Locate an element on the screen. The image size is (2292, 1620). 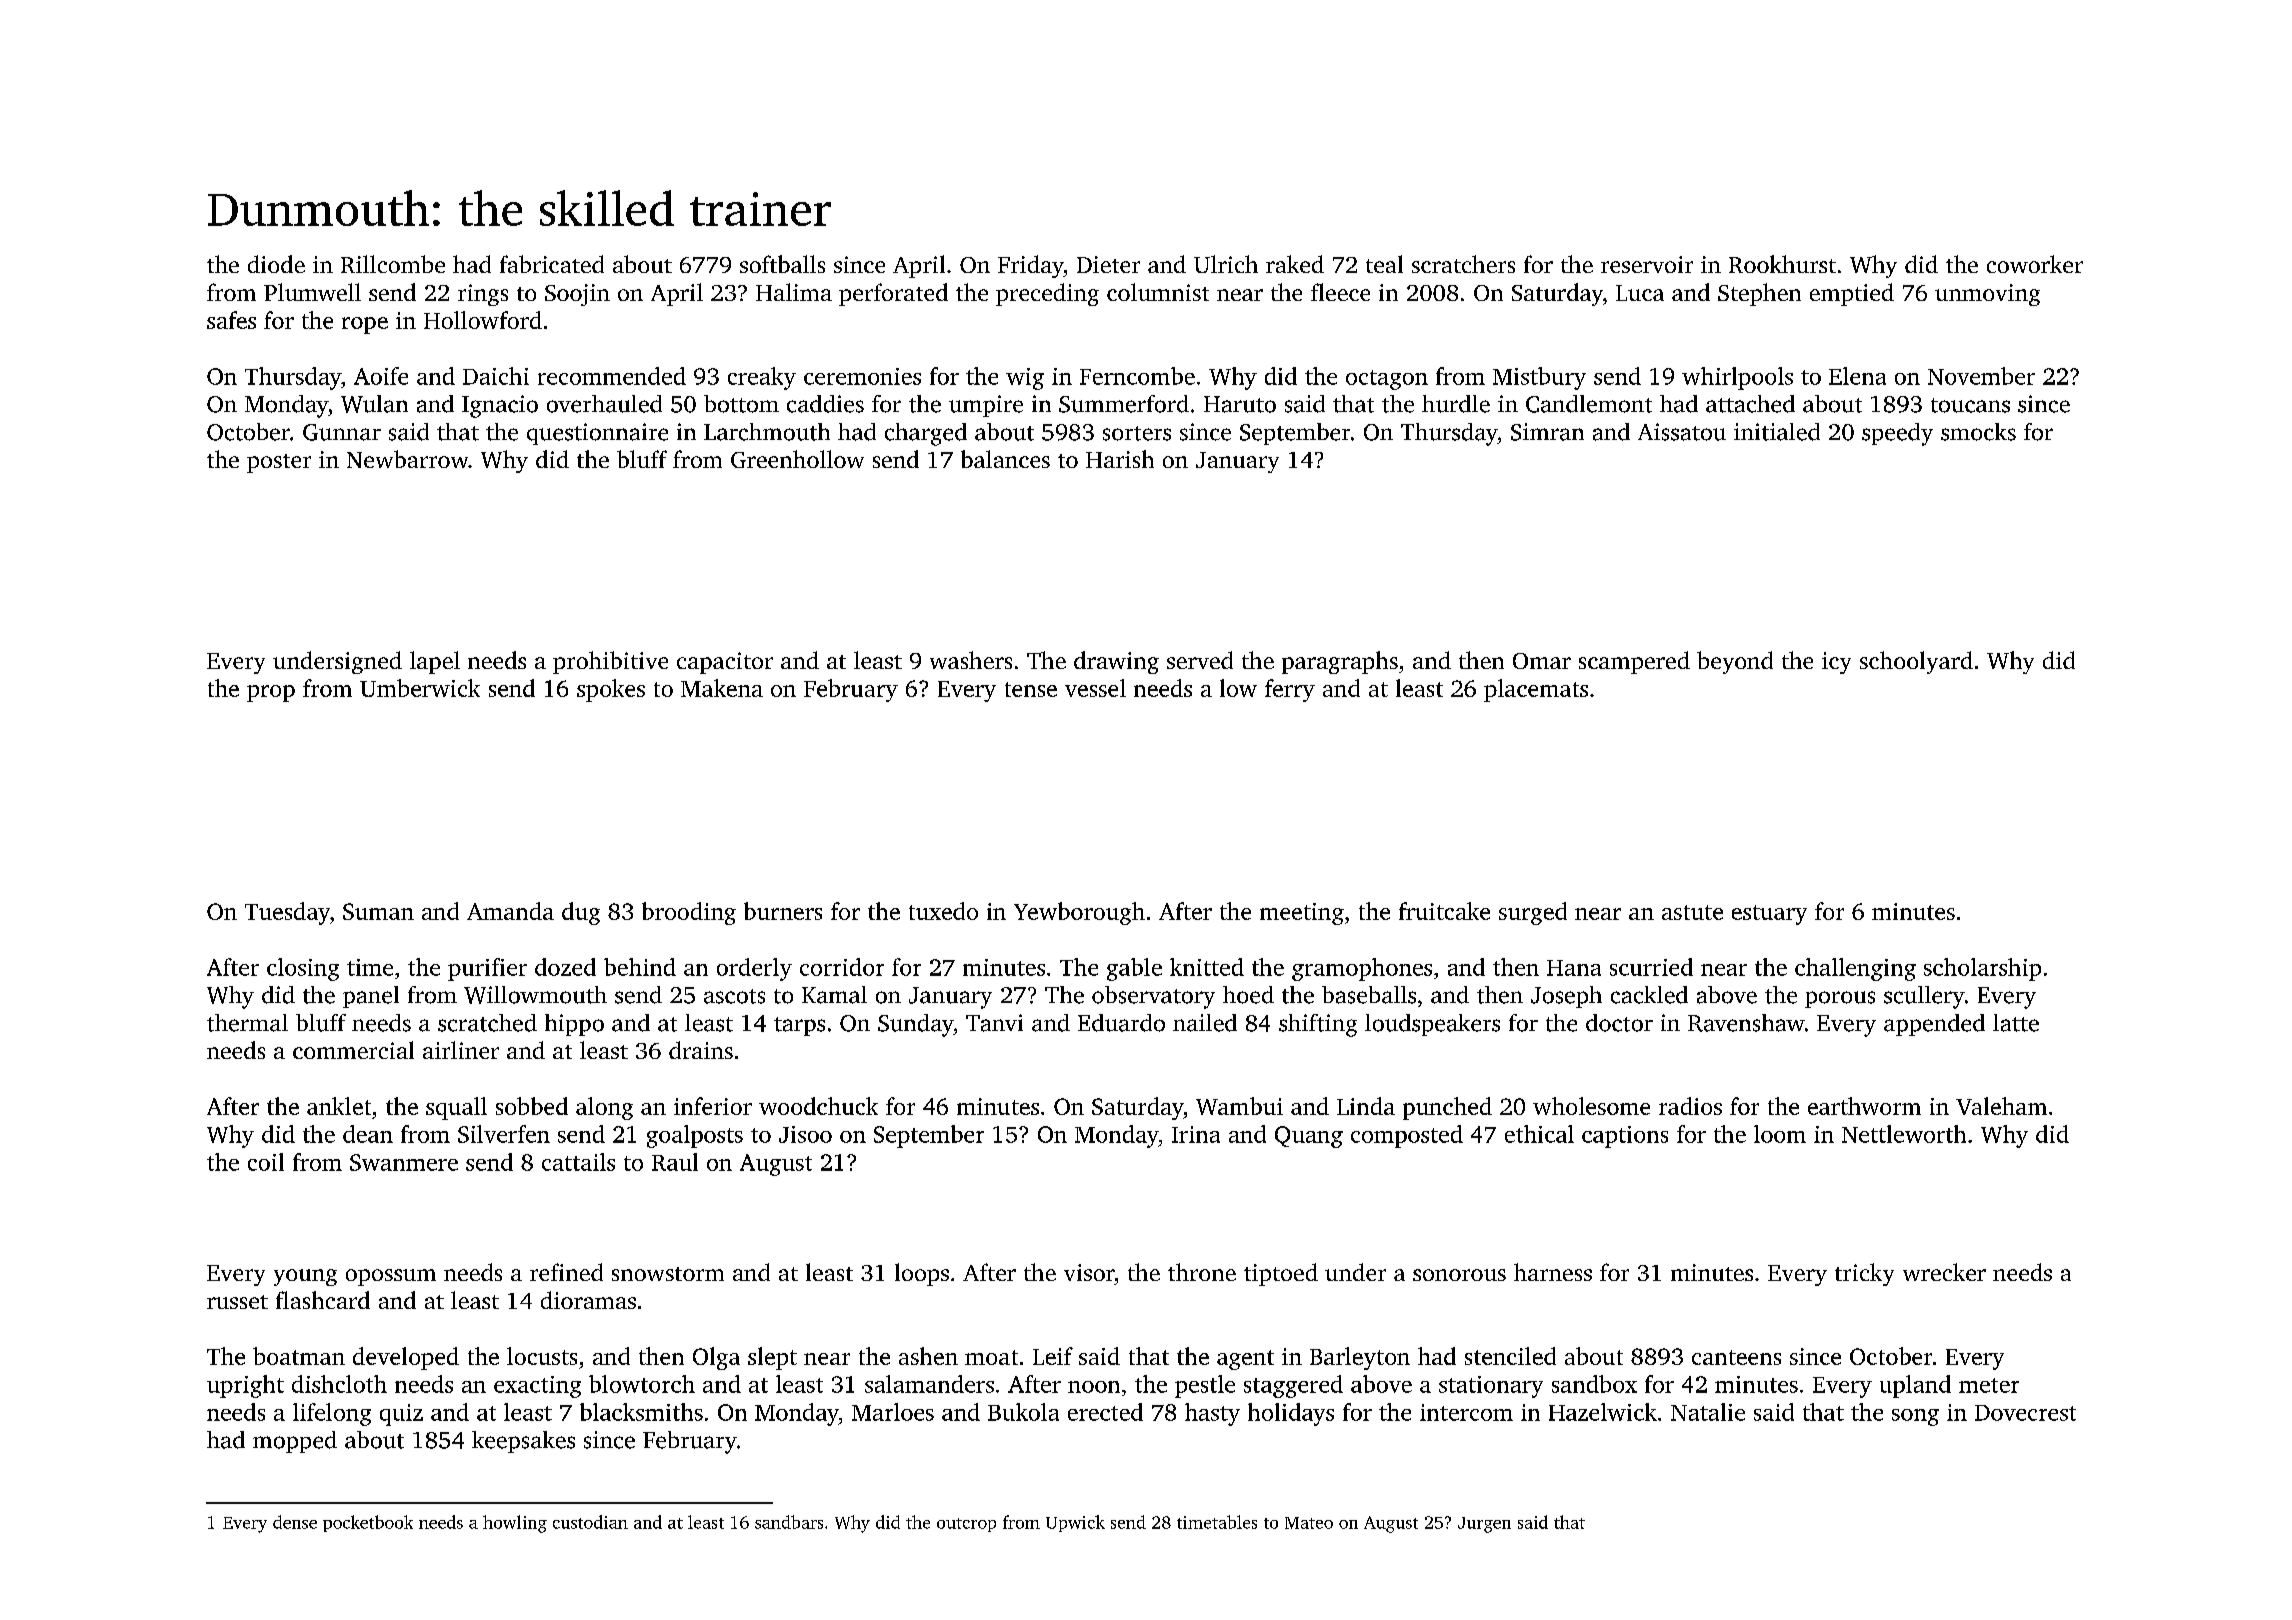
spokes is located at coordinates (611, 690).
